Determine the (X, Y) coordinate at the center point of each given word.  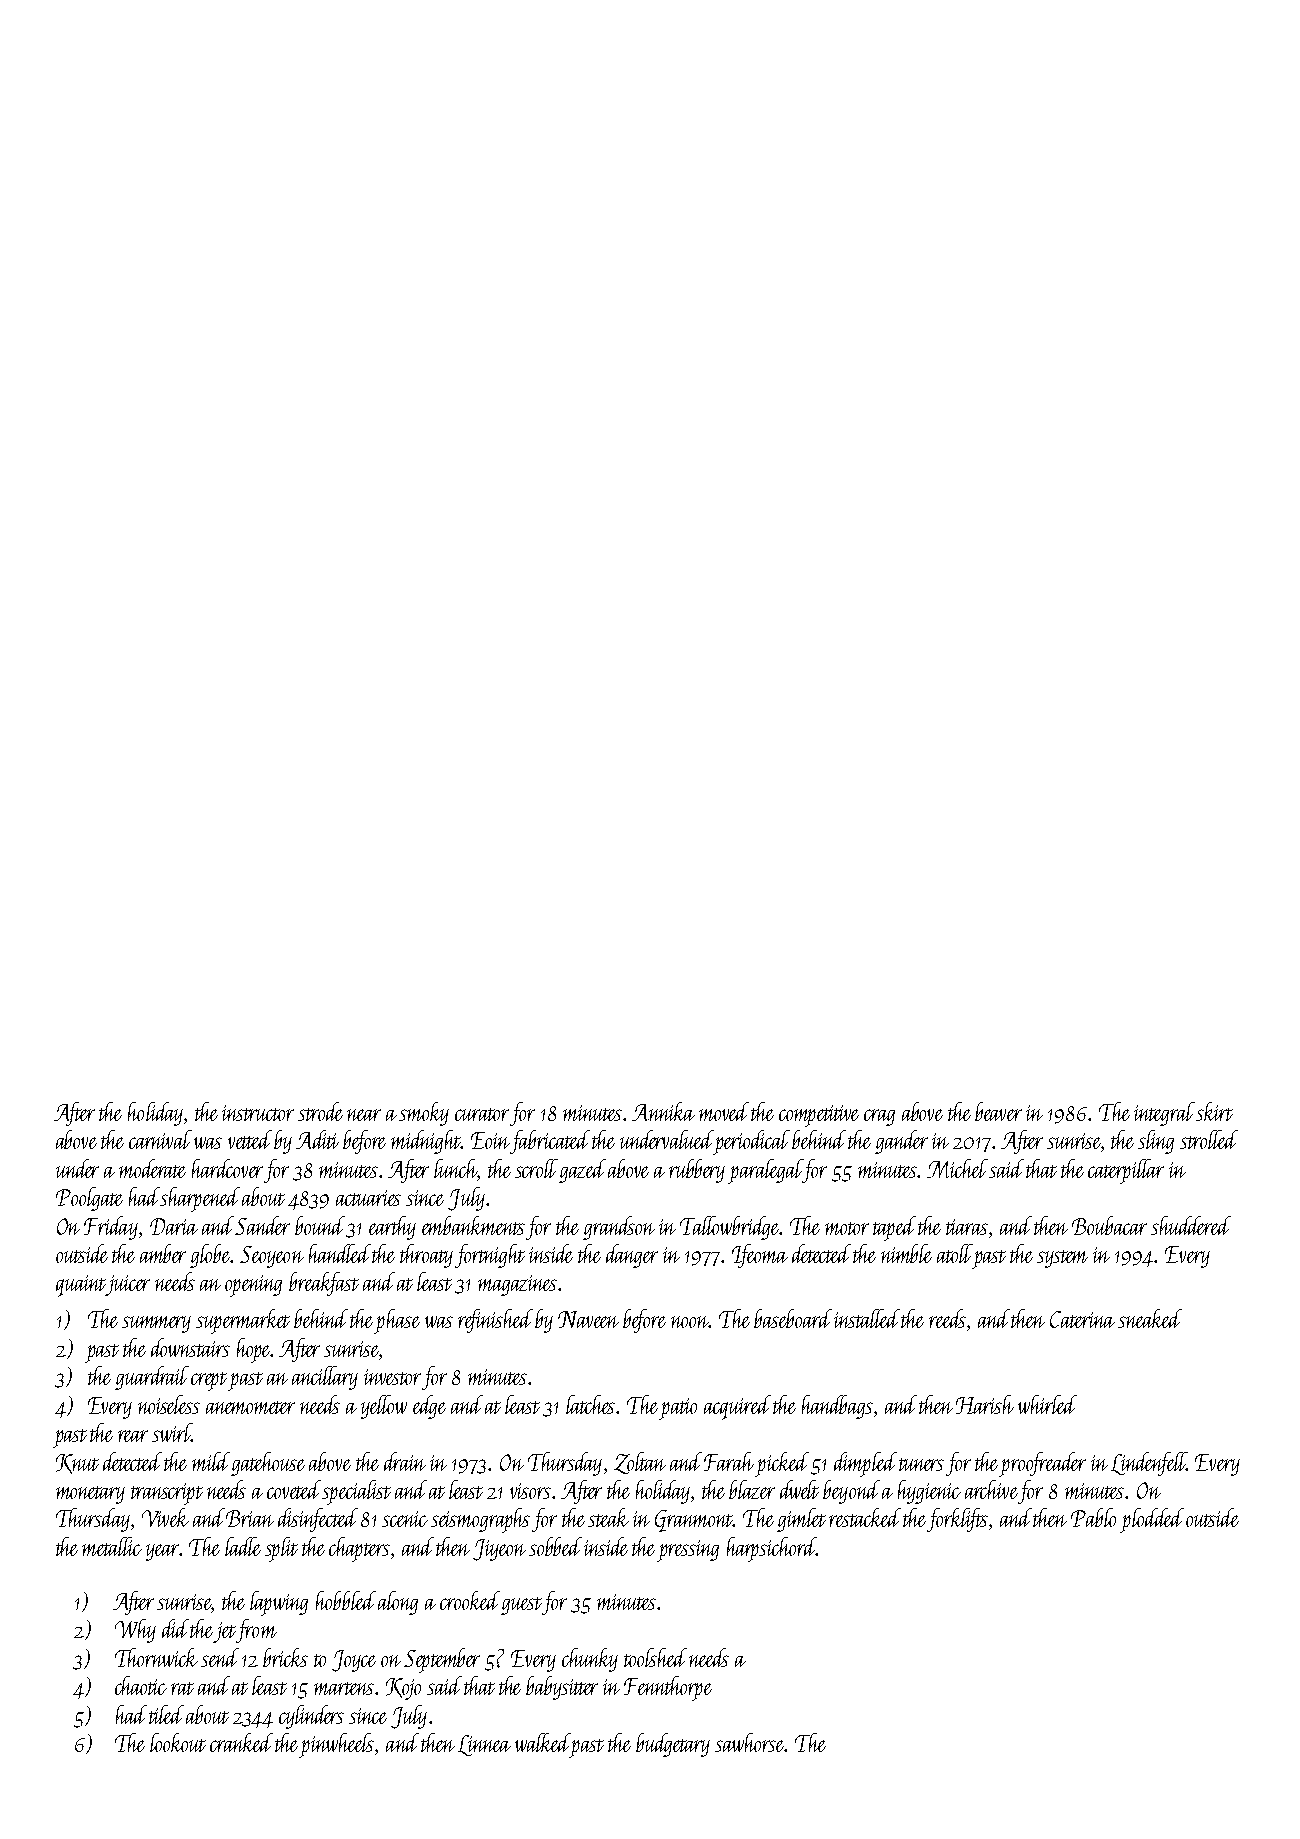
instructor (258, 1113)
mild (211, 1461)
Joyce (354, 1661)
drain (405, 1461)
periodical (752, 1142)
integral (1164, 1114)
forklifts (957, 1520)
